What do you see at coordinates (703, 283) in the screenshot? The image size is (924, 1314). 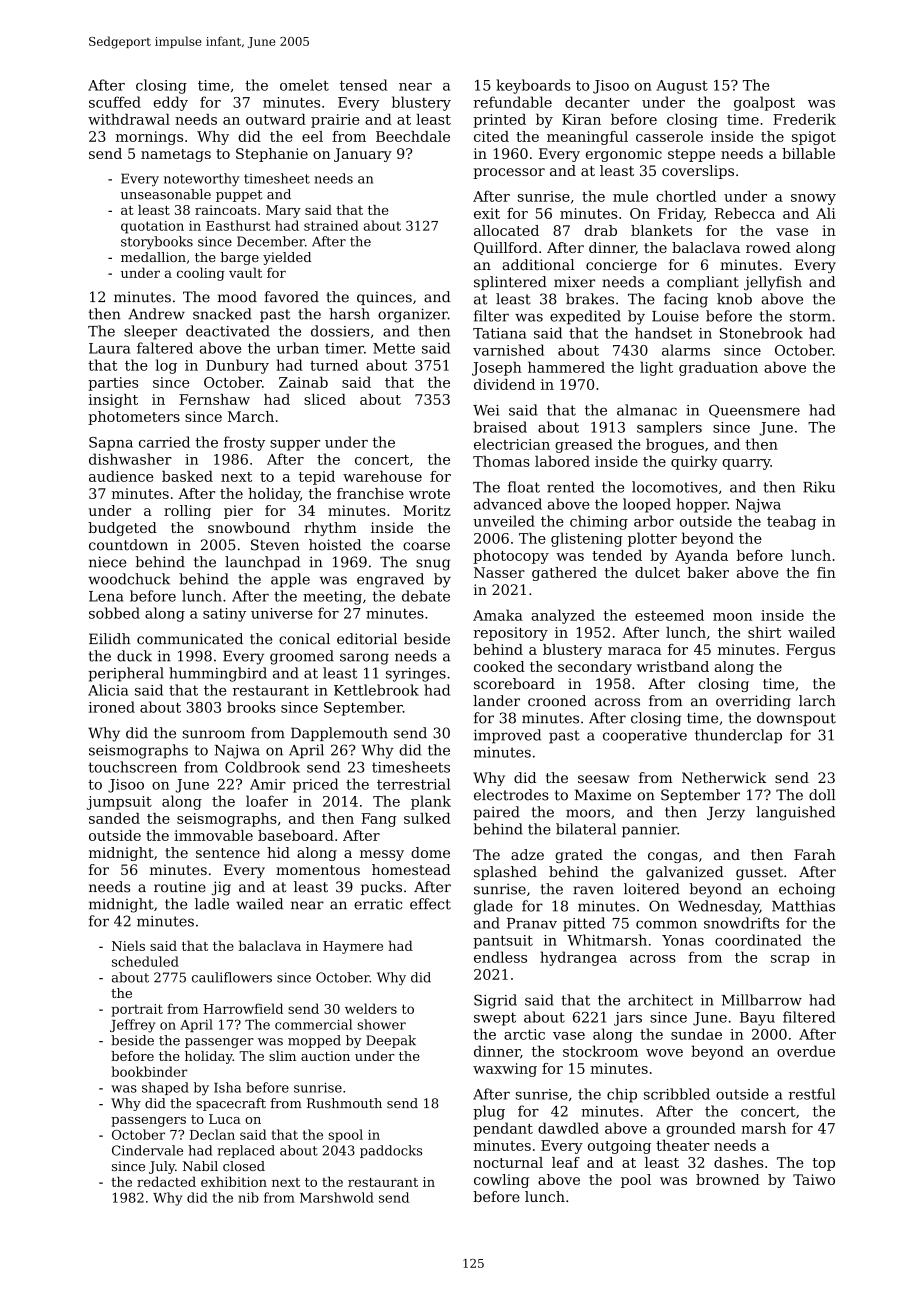 I see `compliant` at bounding box center [703, 283].
